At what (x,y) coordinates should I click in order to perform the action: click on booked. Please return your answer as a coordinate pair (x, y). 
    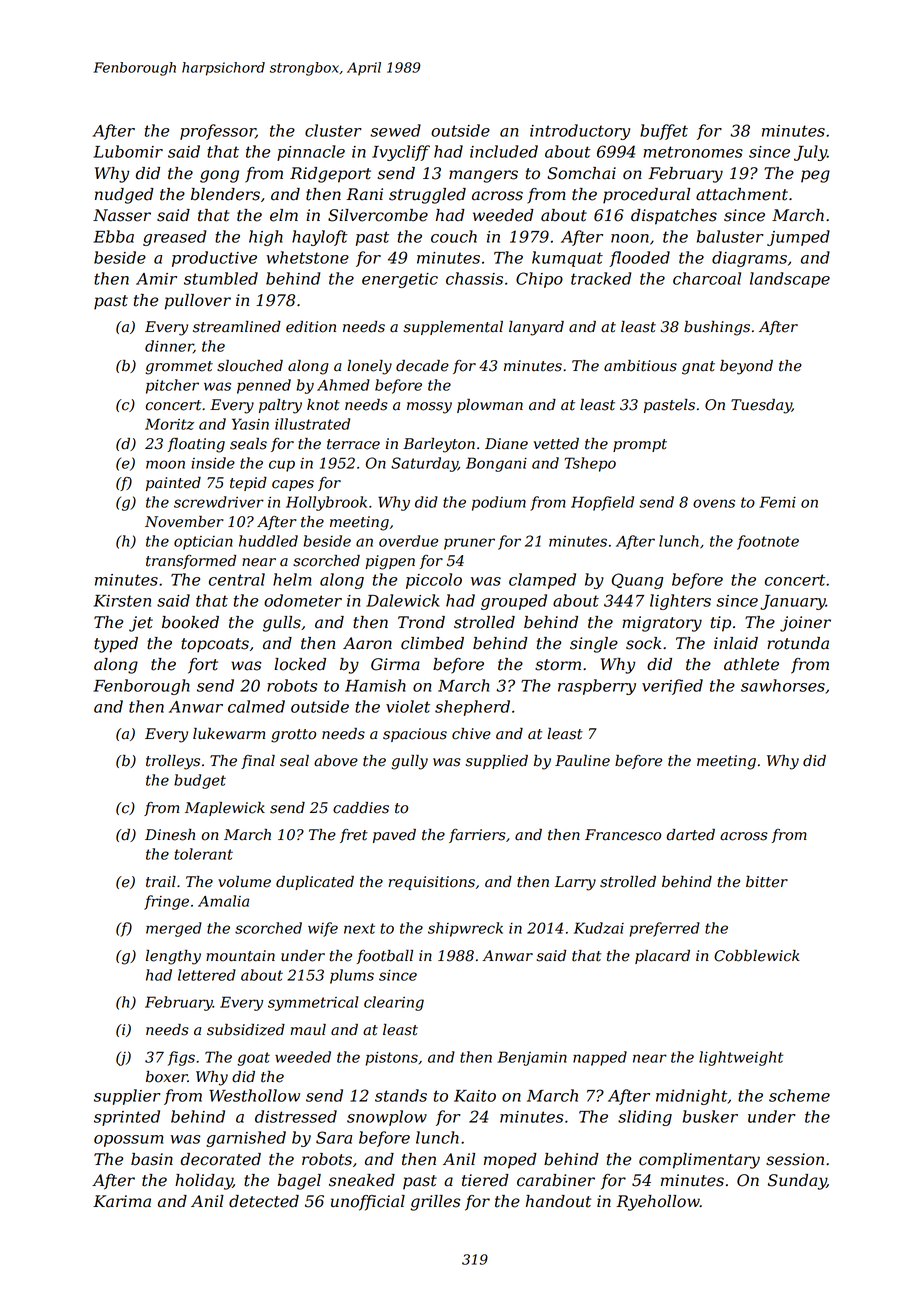
    Looking at the image, I should click on (190, 622).
